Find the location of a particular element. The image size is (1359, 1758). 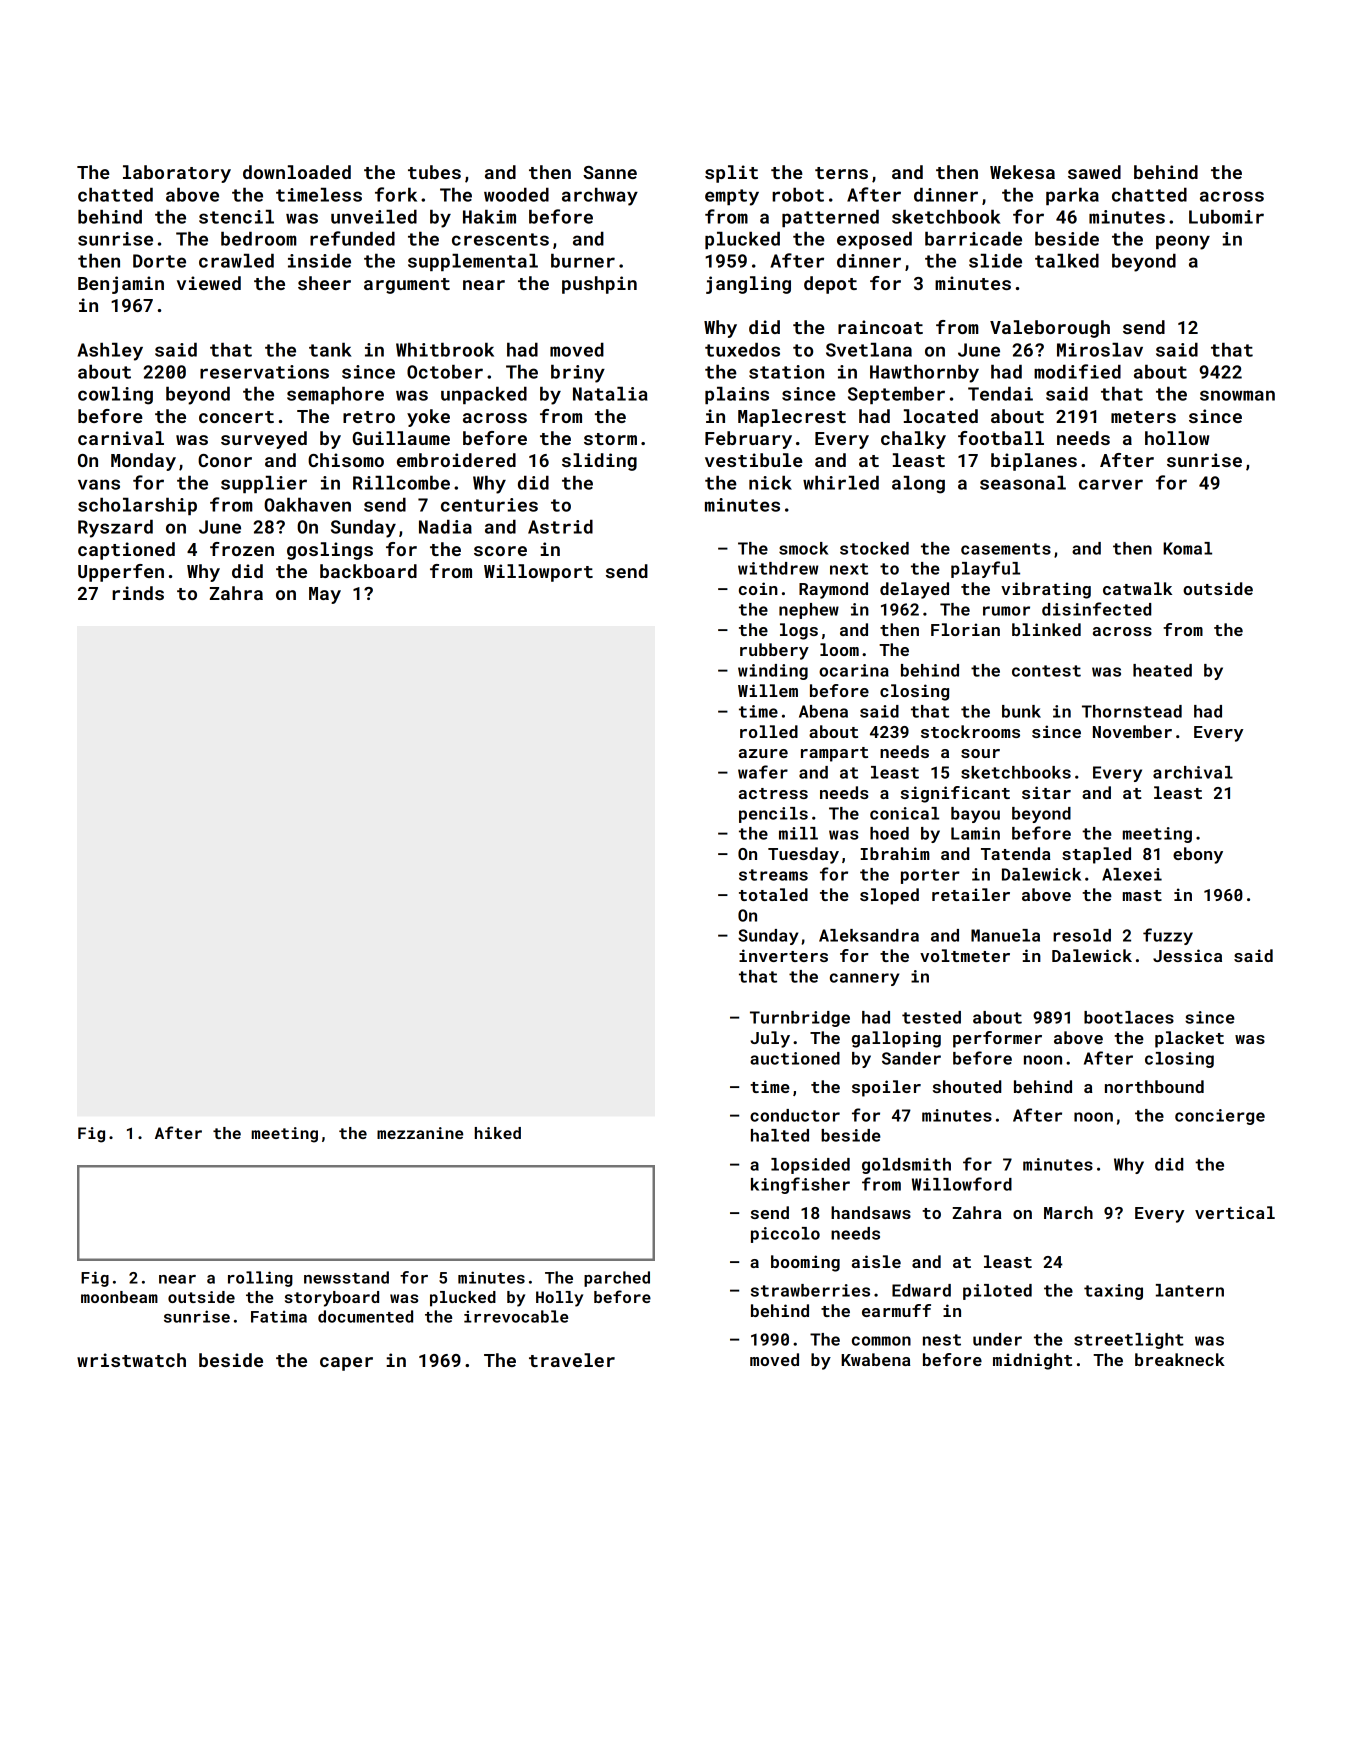

Lubomir is located at coordinates (1226, 216).
